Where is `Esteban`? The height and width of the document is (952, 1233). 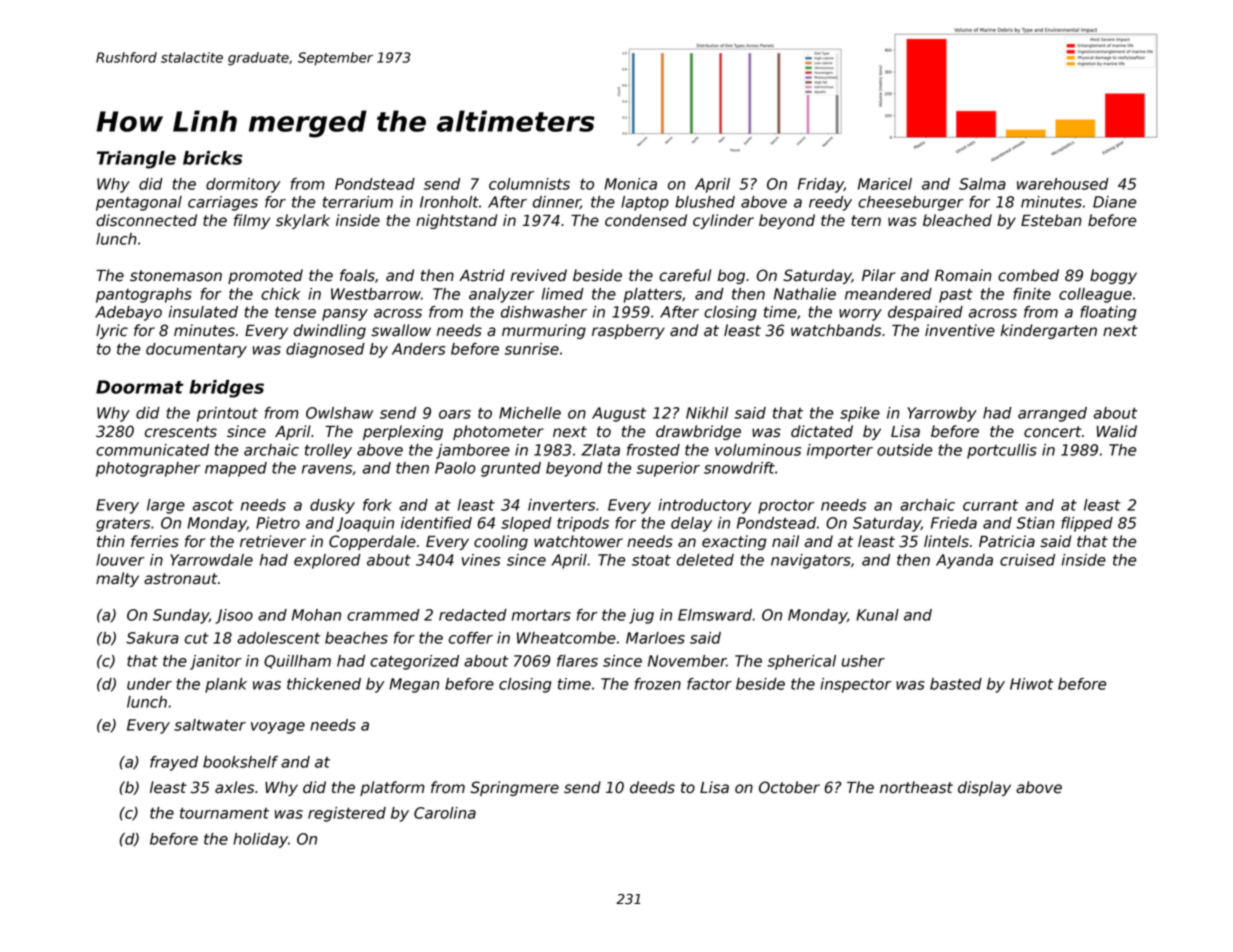
Esteban is located at coordinates (1051, 220).
